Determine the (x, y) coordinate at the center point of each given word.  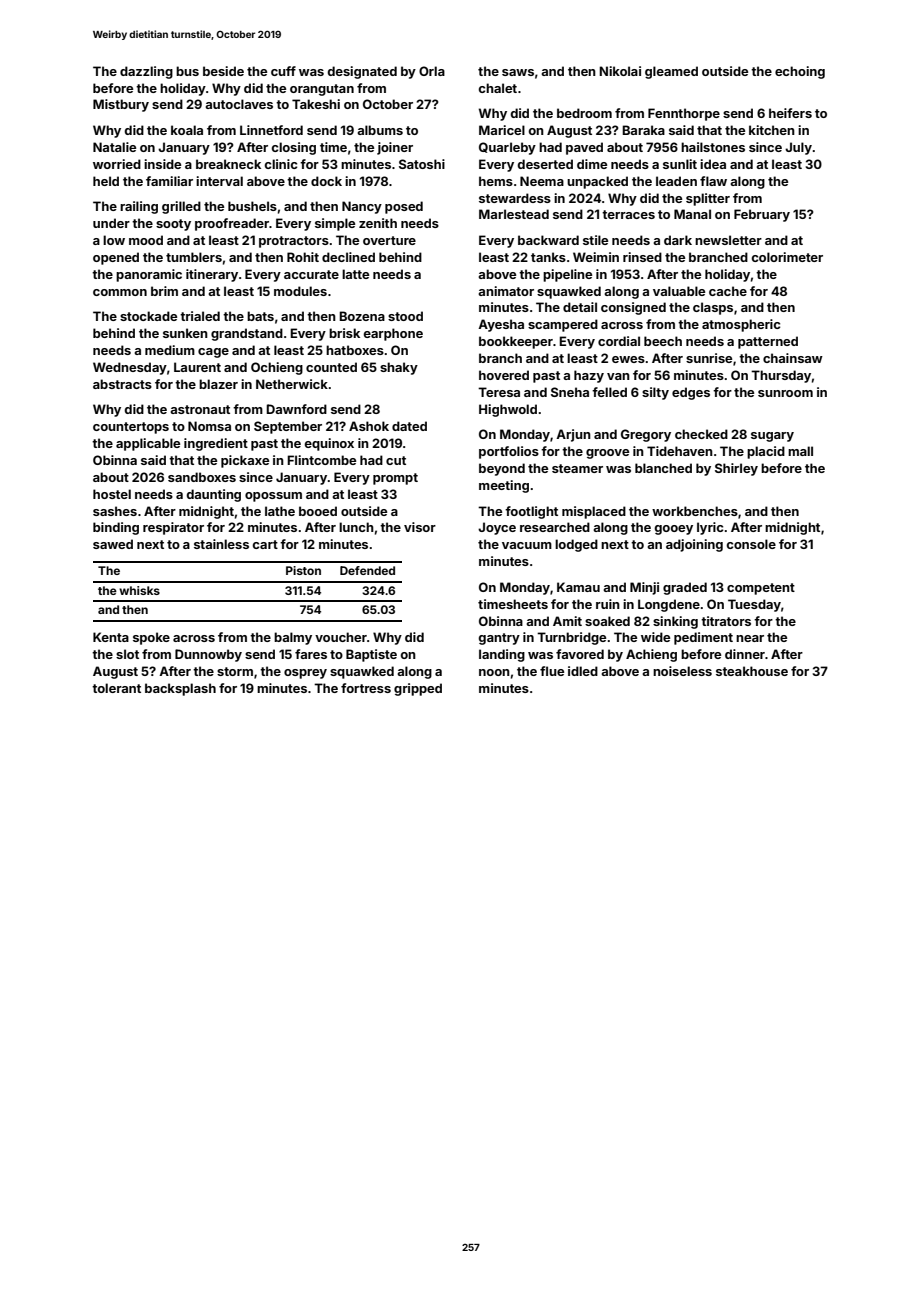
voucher (341, 637)
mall (800, 451)
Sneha (570, 392)
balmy (293, 638)
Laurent (197, 367)
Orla (432, 71)
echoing (800, 72)
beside (223, 71)
